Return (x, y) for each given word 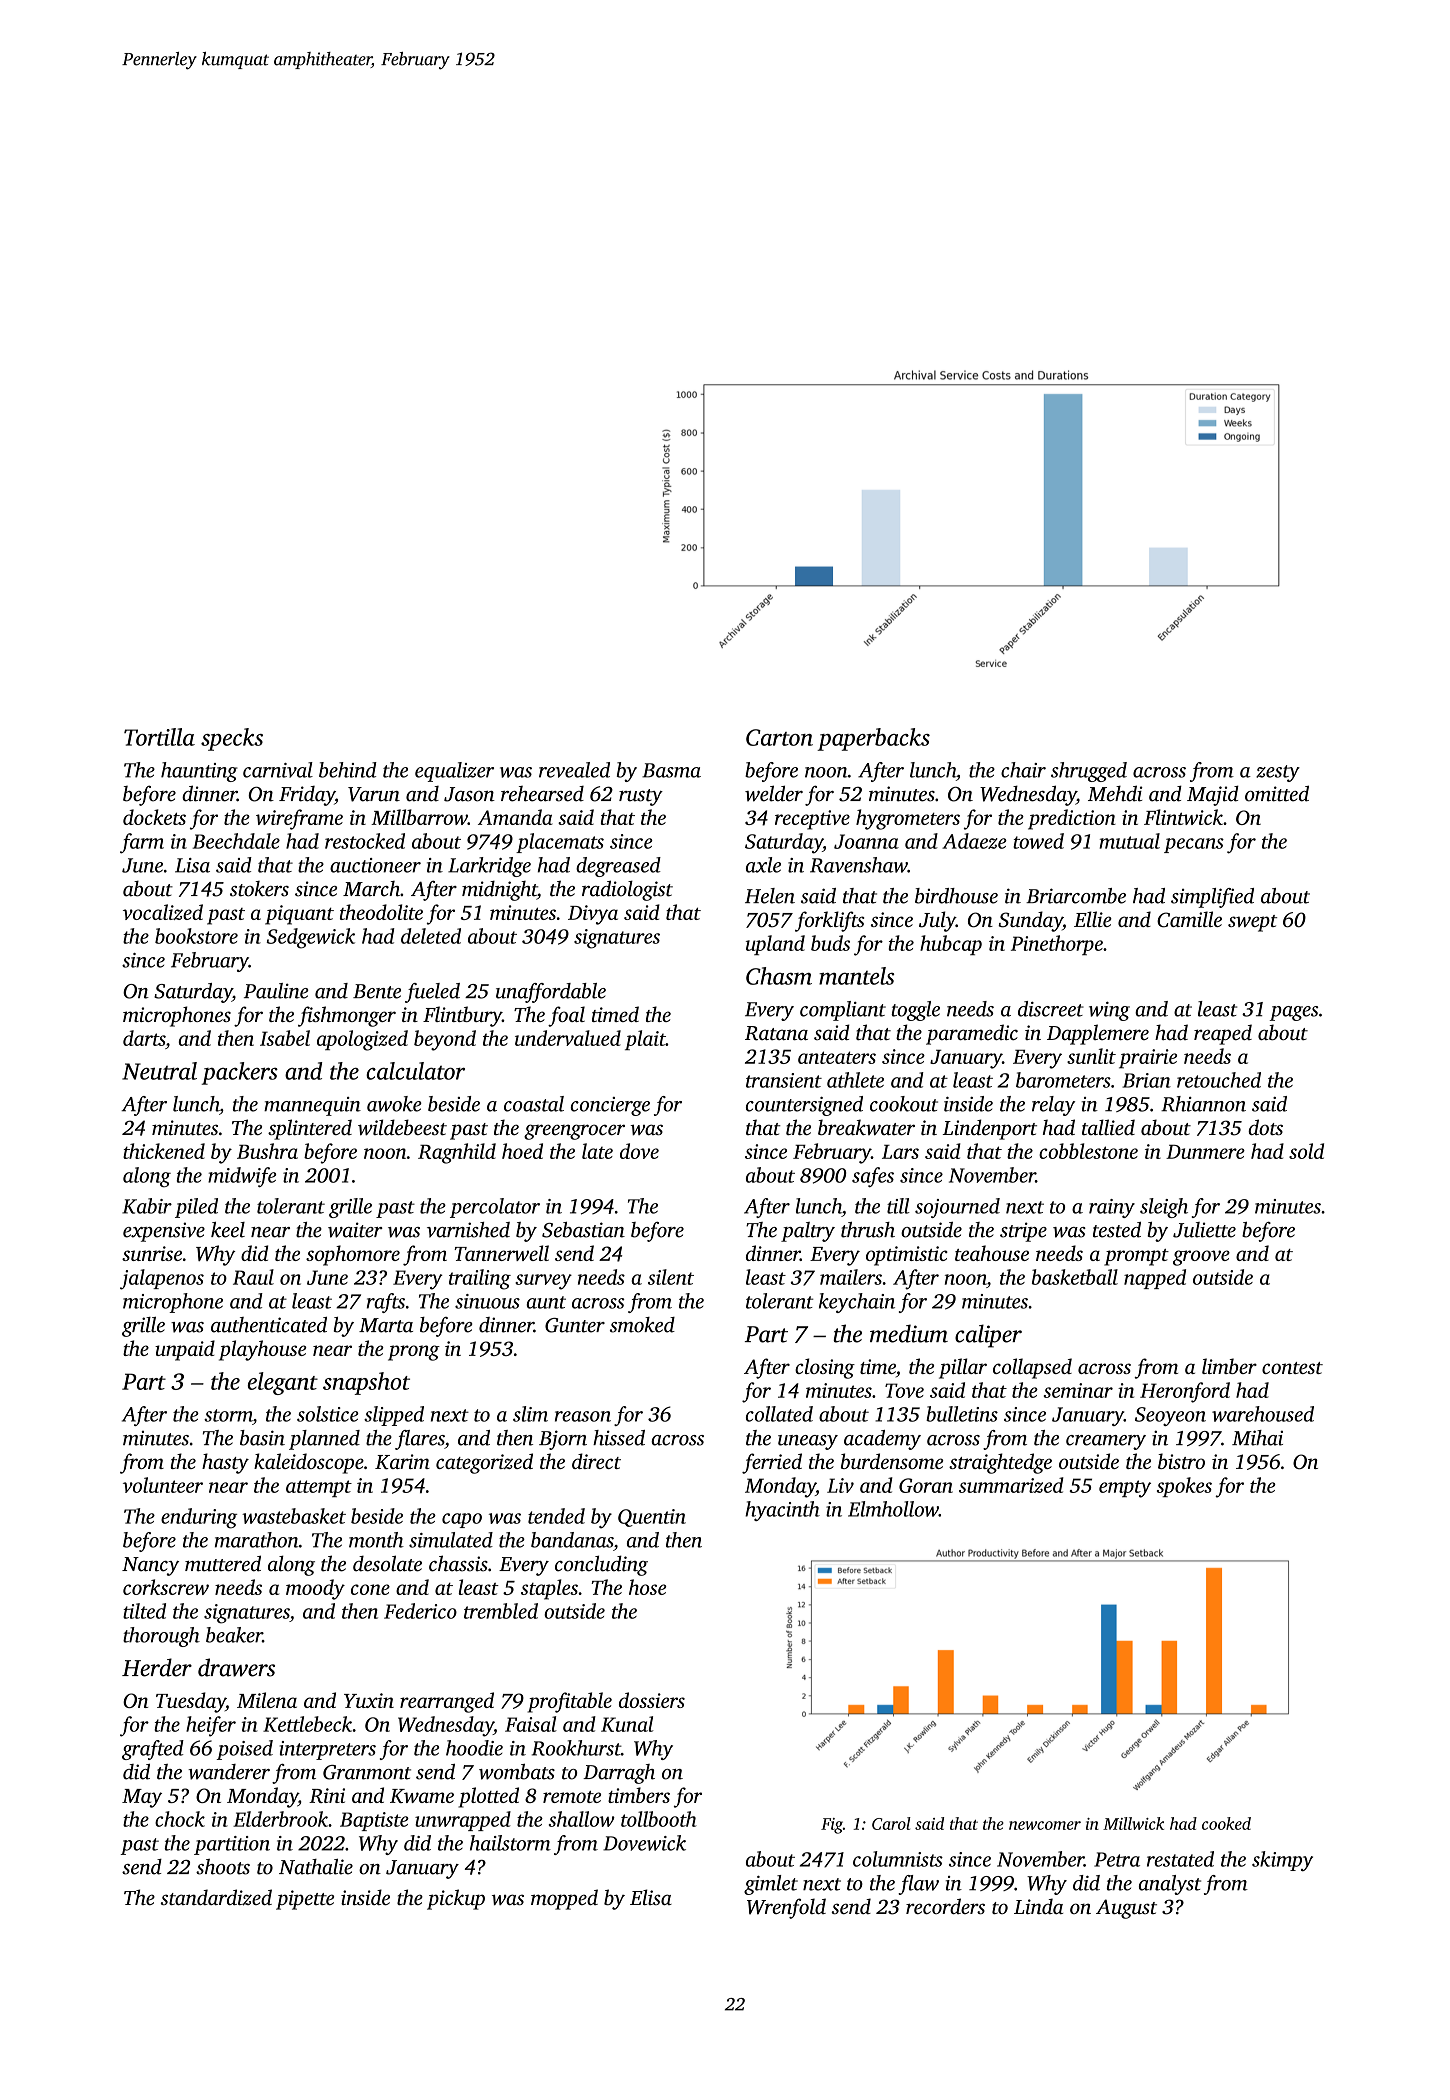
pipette (305, 1900)
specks (232, 739)
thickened (164, 1151)
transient (784, 1080)
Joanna (866, 841)
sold (1306, 1151)
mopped (564, 1899)
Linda (1038, 1906)
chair (1023, 770)
